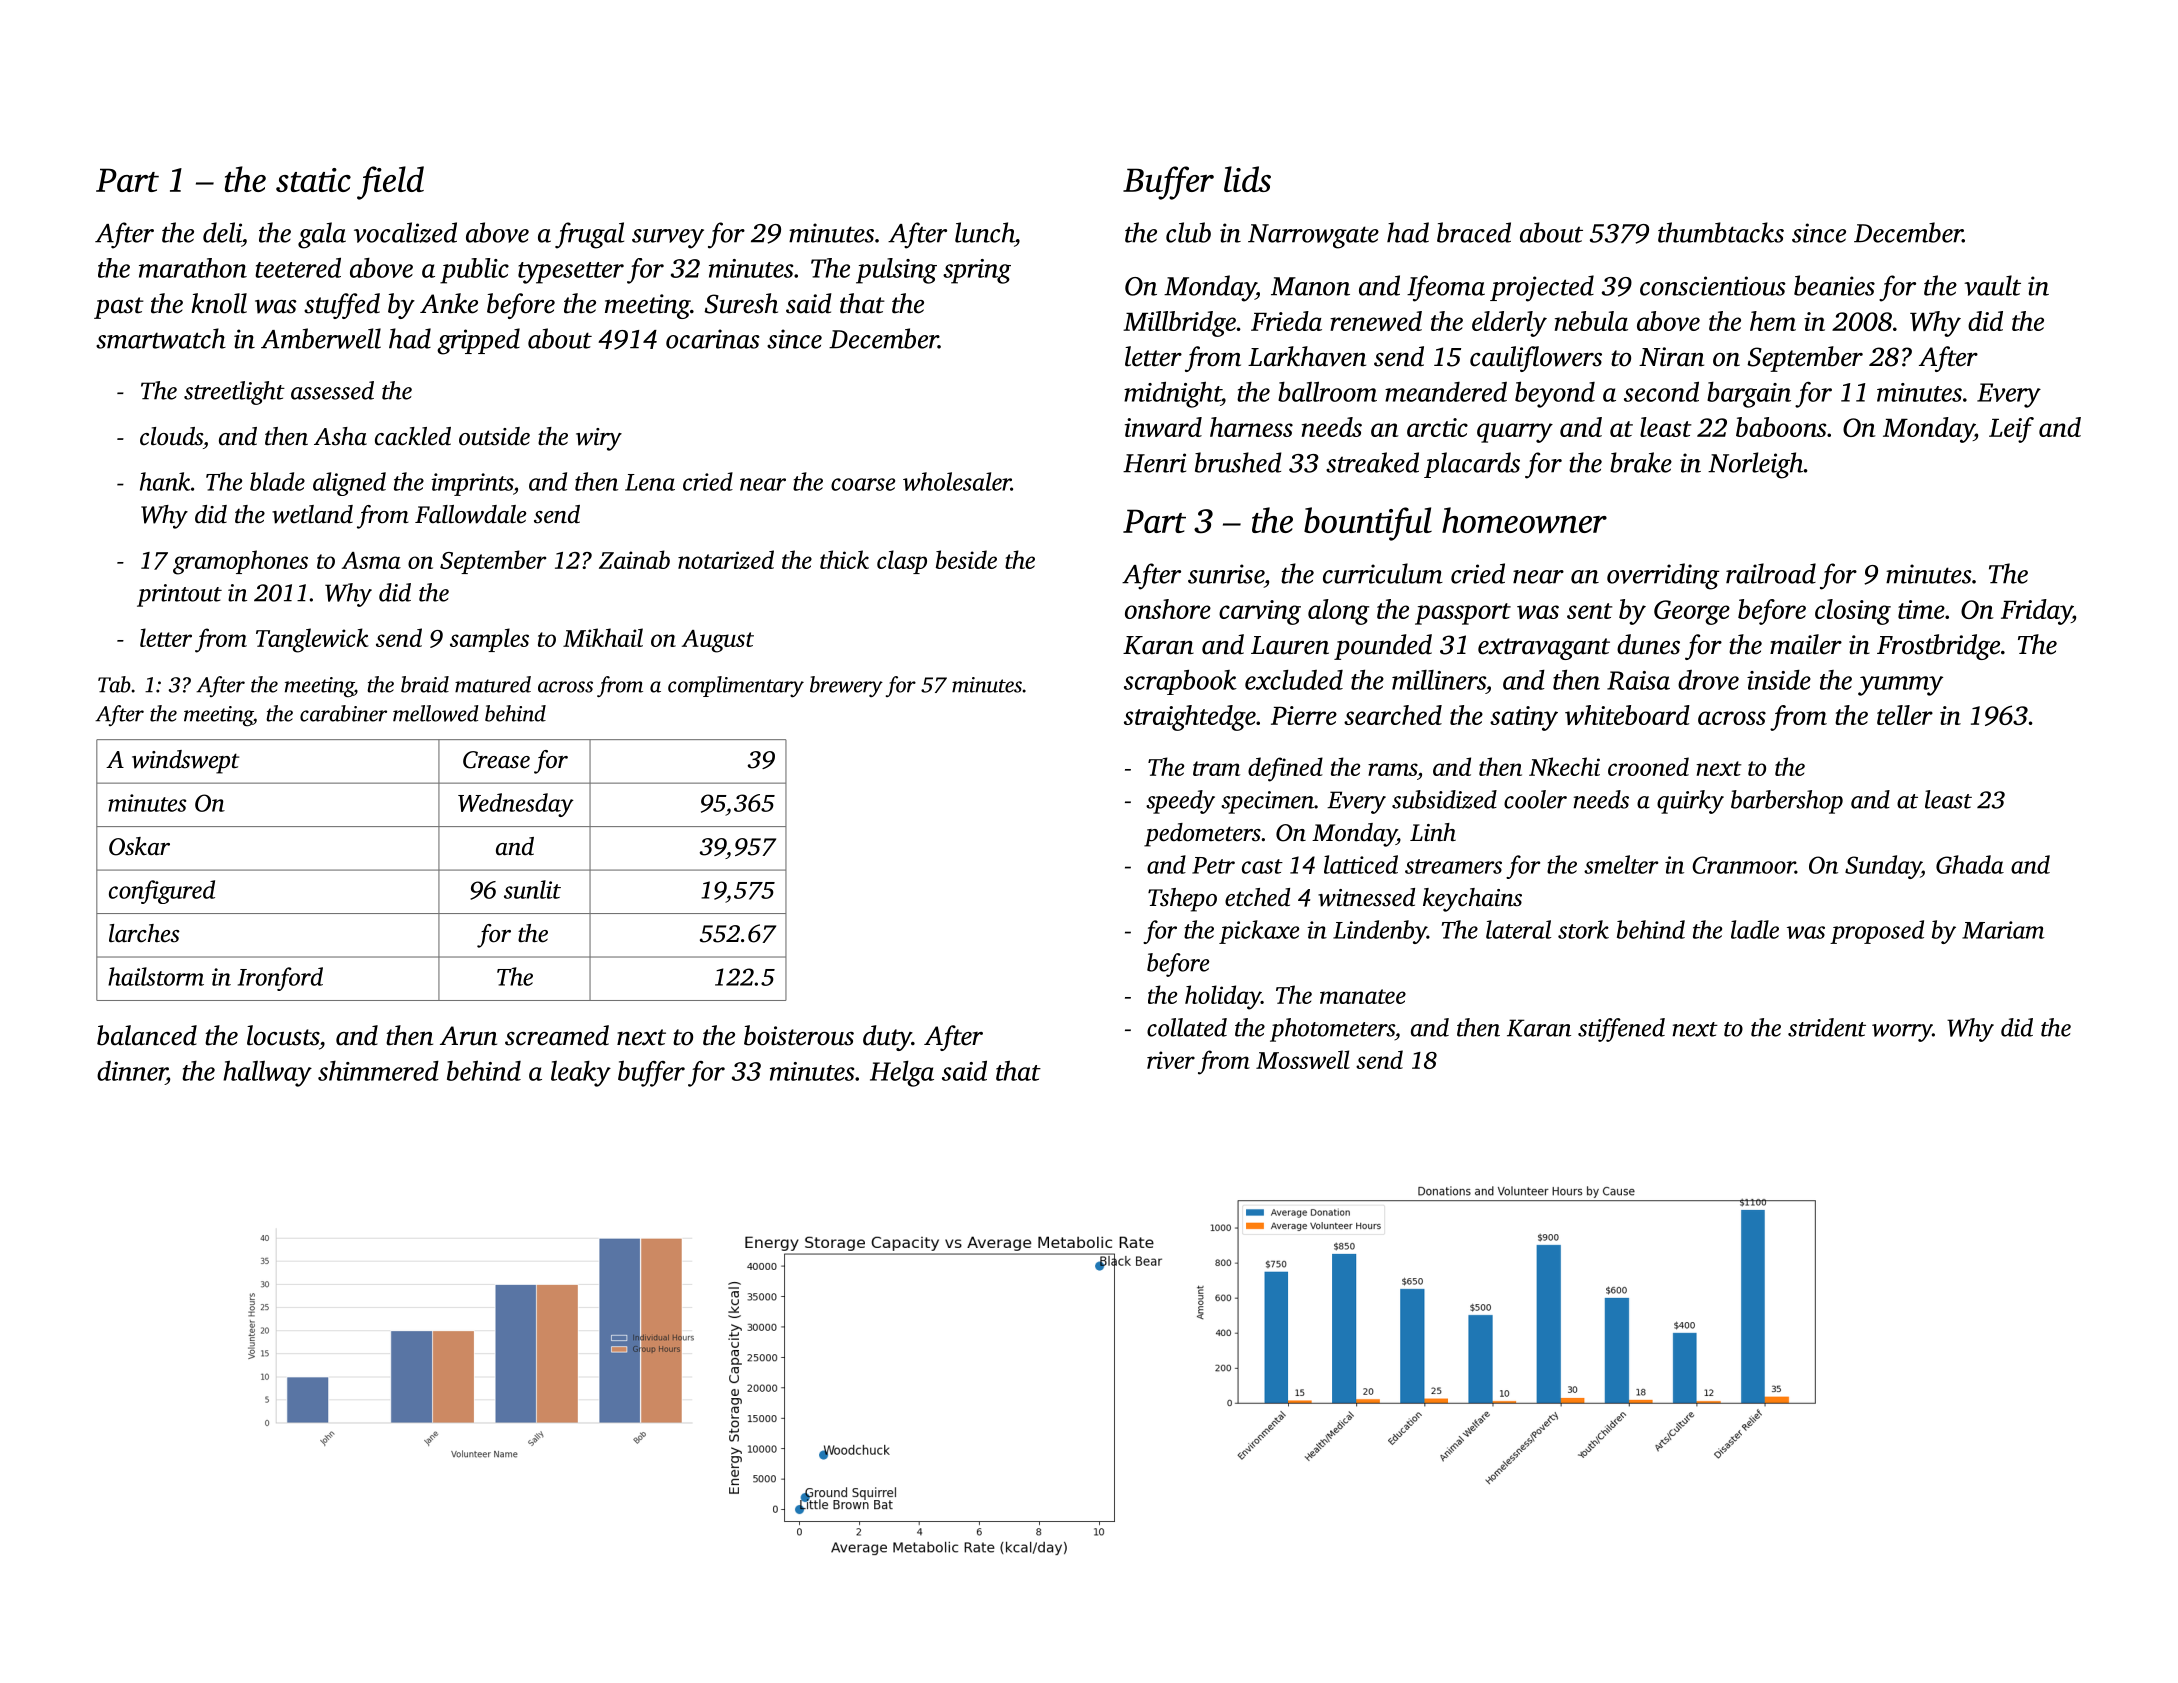  What do you see at coordinates (966, 559) in the screenshot?
I see `beside` at bounding box center [966, 559].
